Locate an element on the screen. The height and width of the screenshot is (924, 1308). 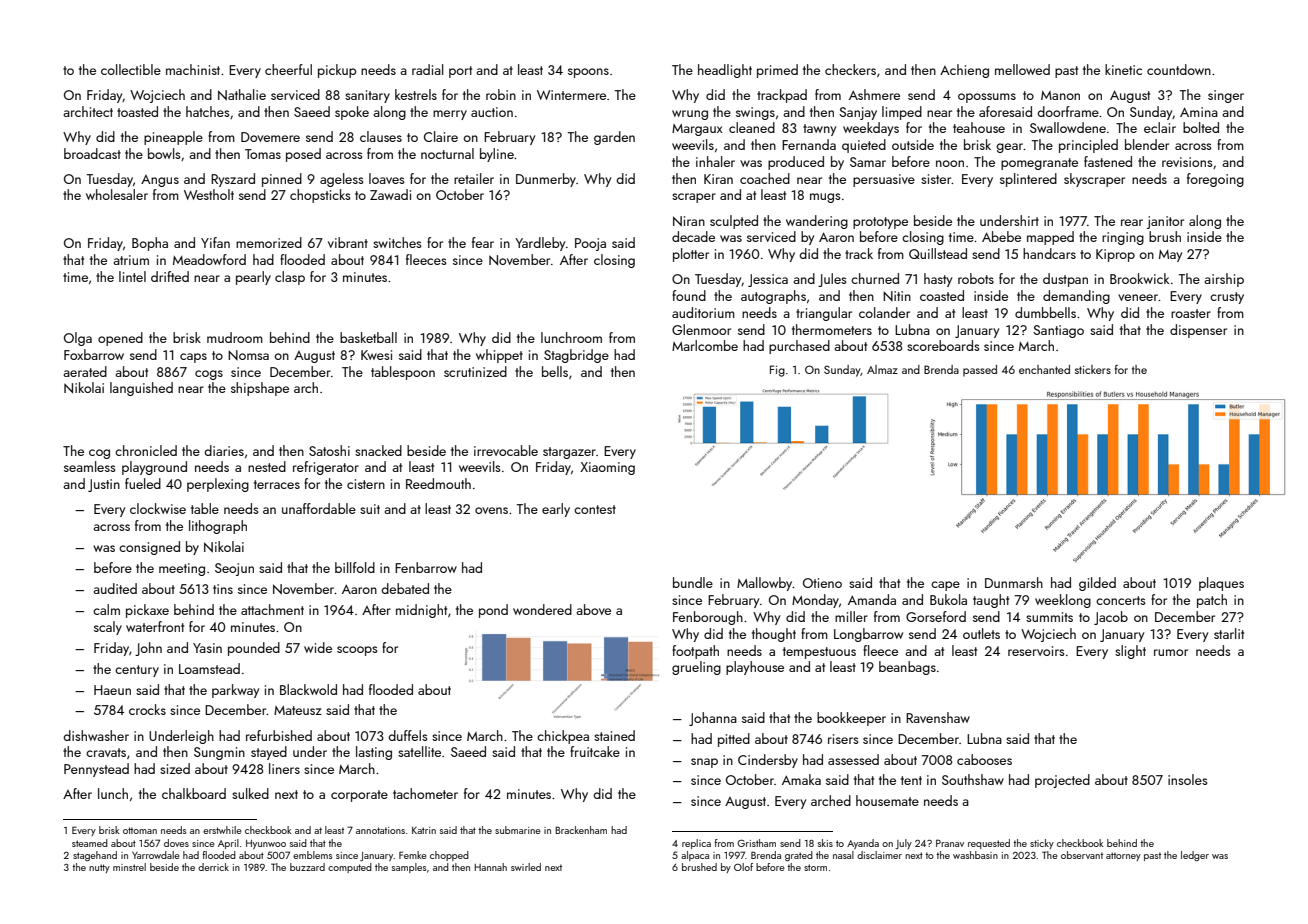
Otieno is located at coordinates (822, 583).
